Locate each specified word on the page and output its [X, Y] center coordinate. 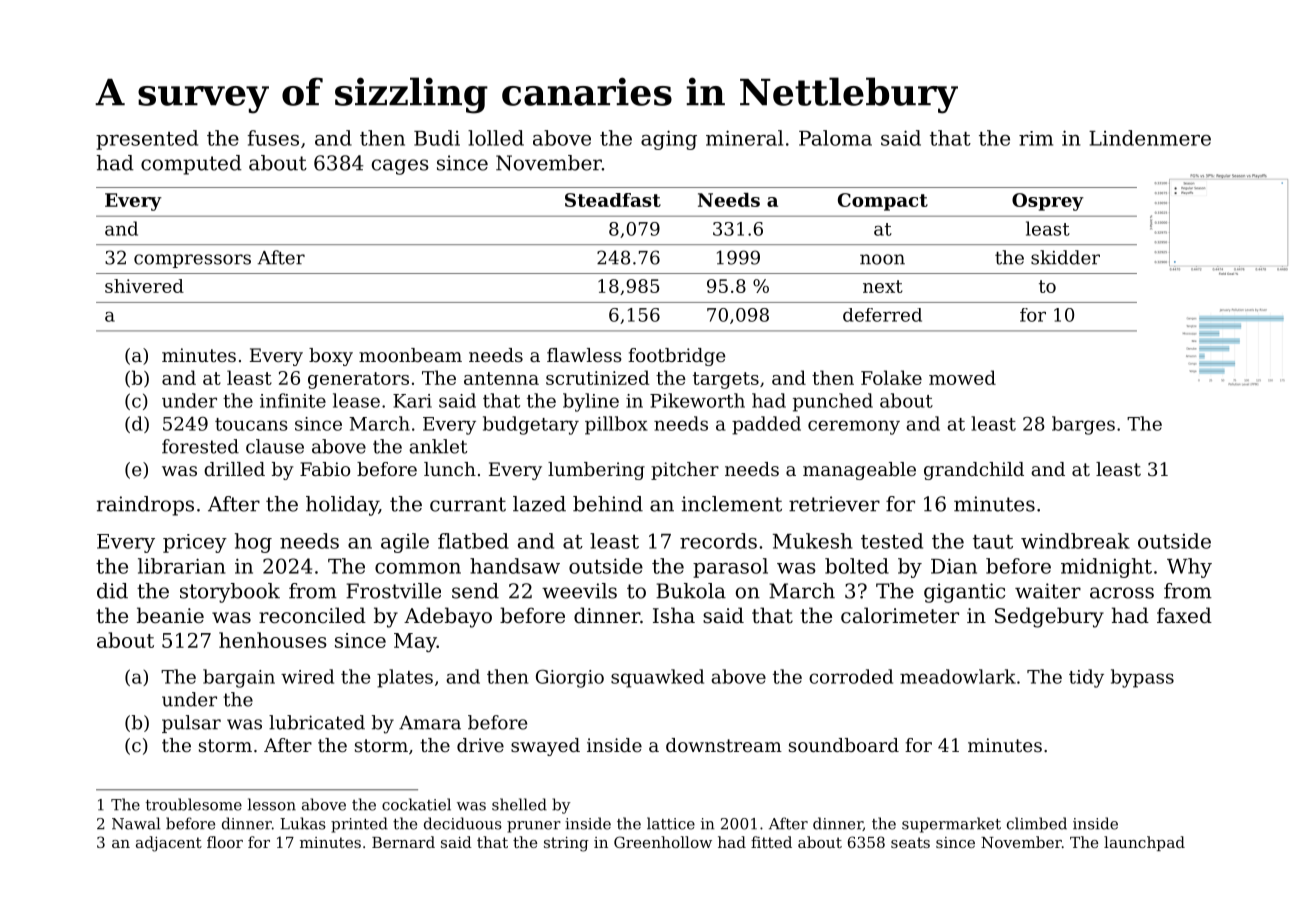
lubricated [317, 722]
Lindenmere [1150, 138]
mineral [744, 138]
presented [147, 140]
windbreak [1075, 541]
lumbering [596, 471]
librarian [181, 566]
